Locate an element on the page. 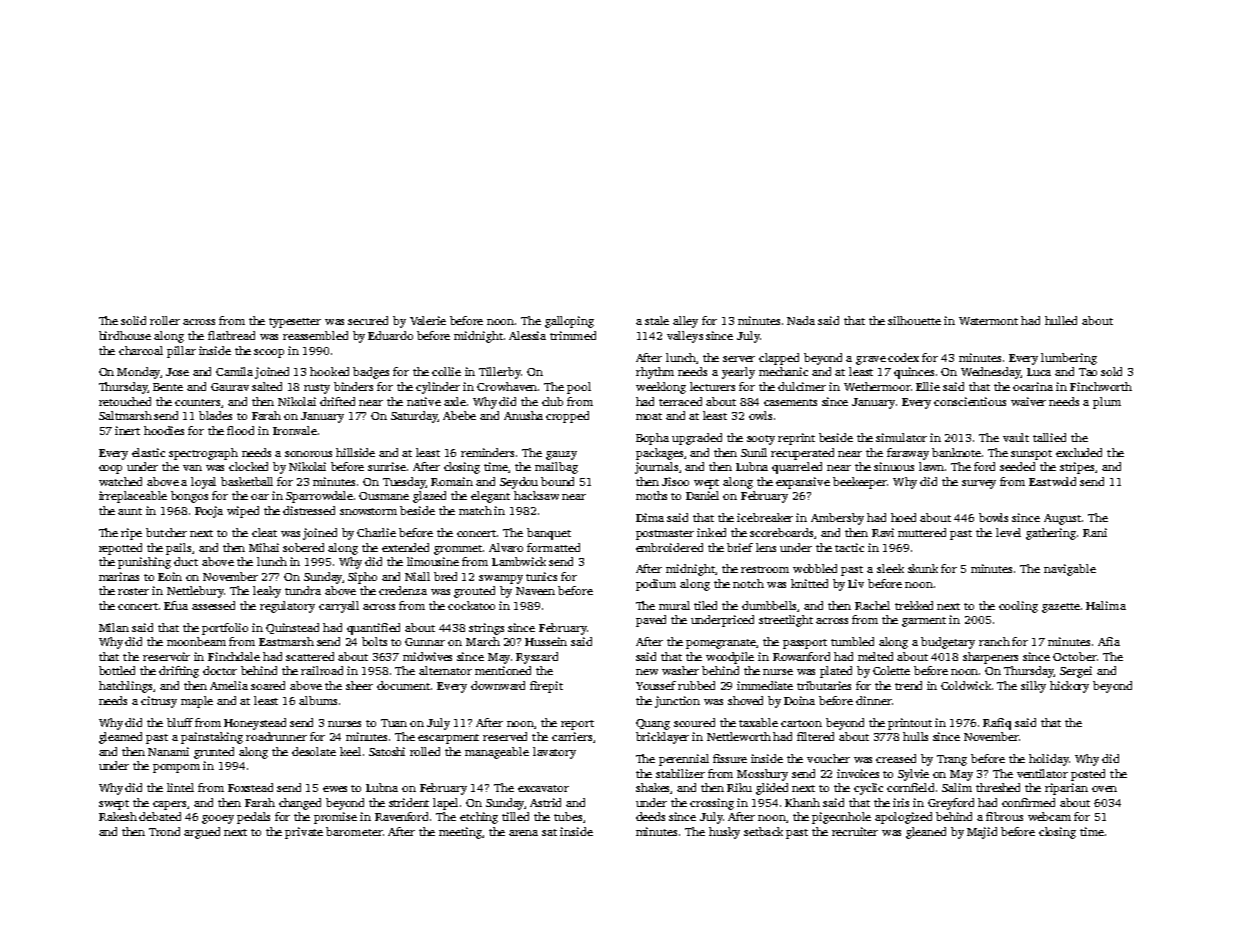 The height and width of the document is (952, 1233). lawn is located at coordinates (931, 466).
